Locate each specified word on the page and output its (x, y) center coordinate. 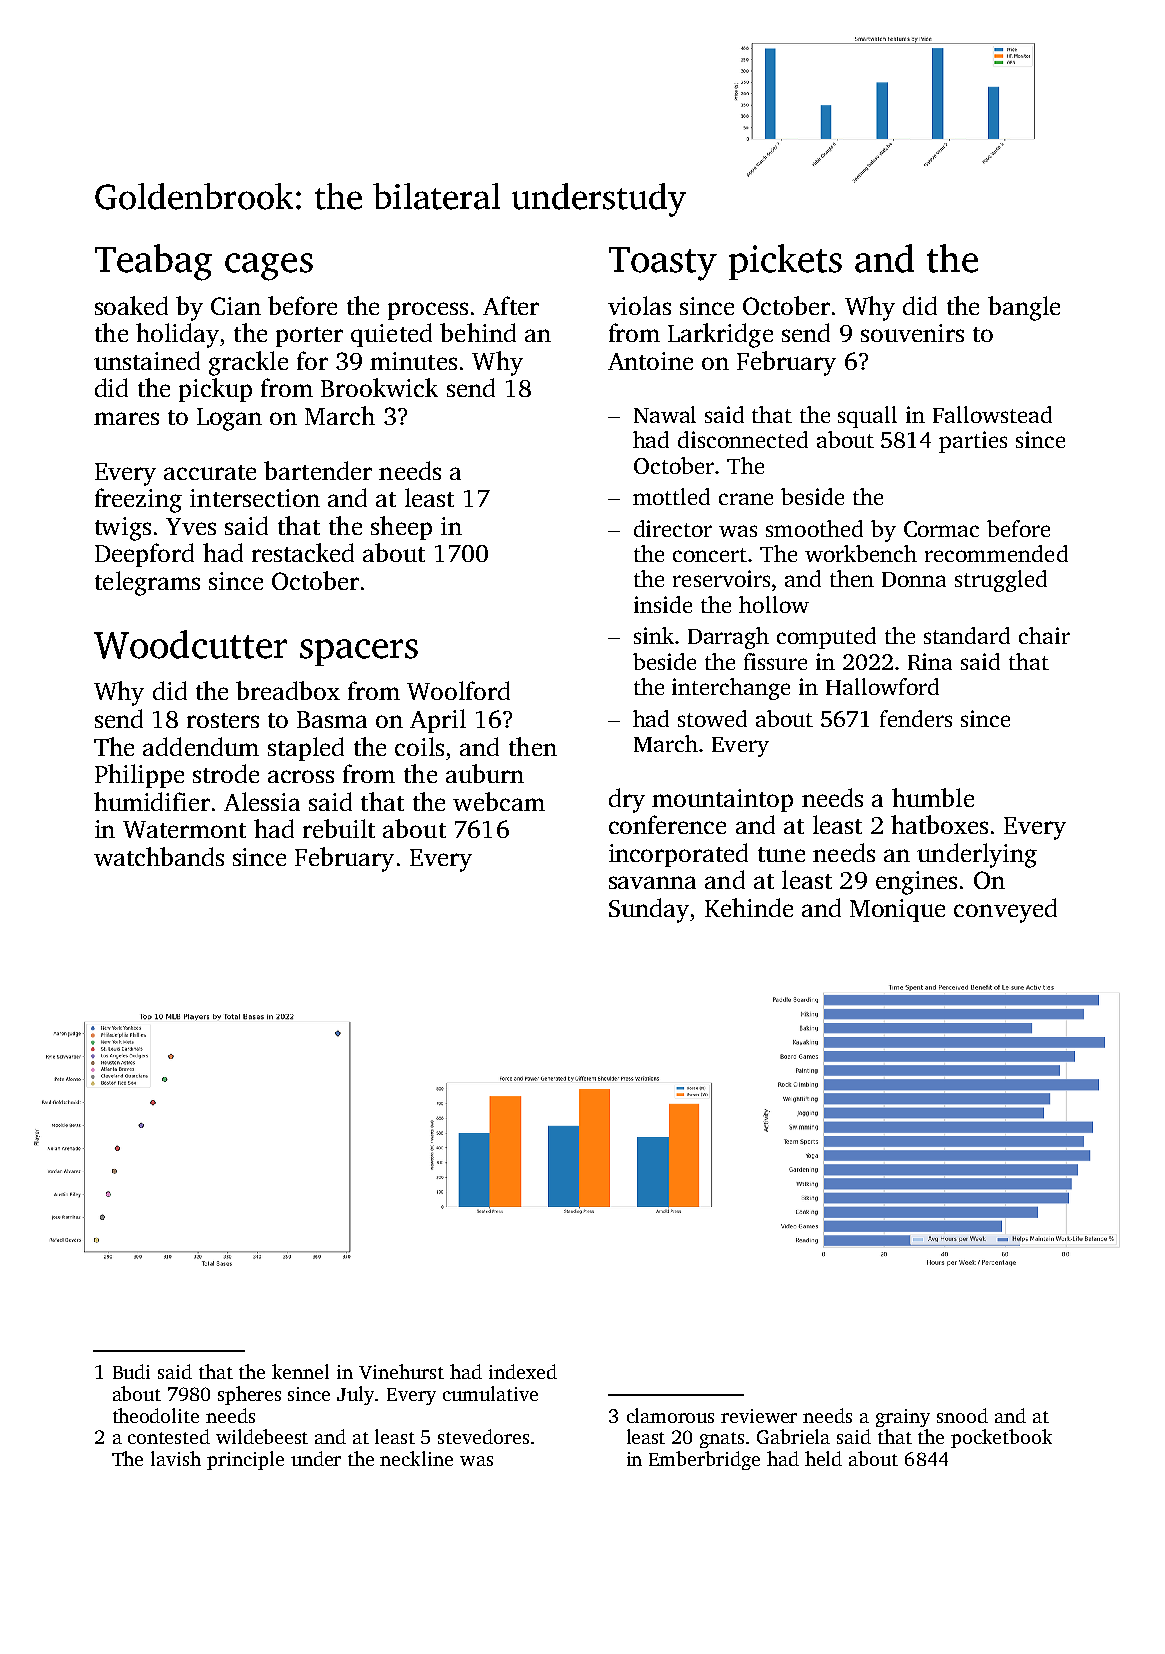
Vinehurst (401, 1371)
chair (1044, 635)
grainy (903, 1418)
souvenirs (912, 333)
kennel (300, 1371)
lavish (176, 1458)
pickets (785, 262)
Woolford (458, 690)
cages (269, 267)
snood (962, 1415)
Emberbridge (704, 1460)
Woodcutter (190, 644)
